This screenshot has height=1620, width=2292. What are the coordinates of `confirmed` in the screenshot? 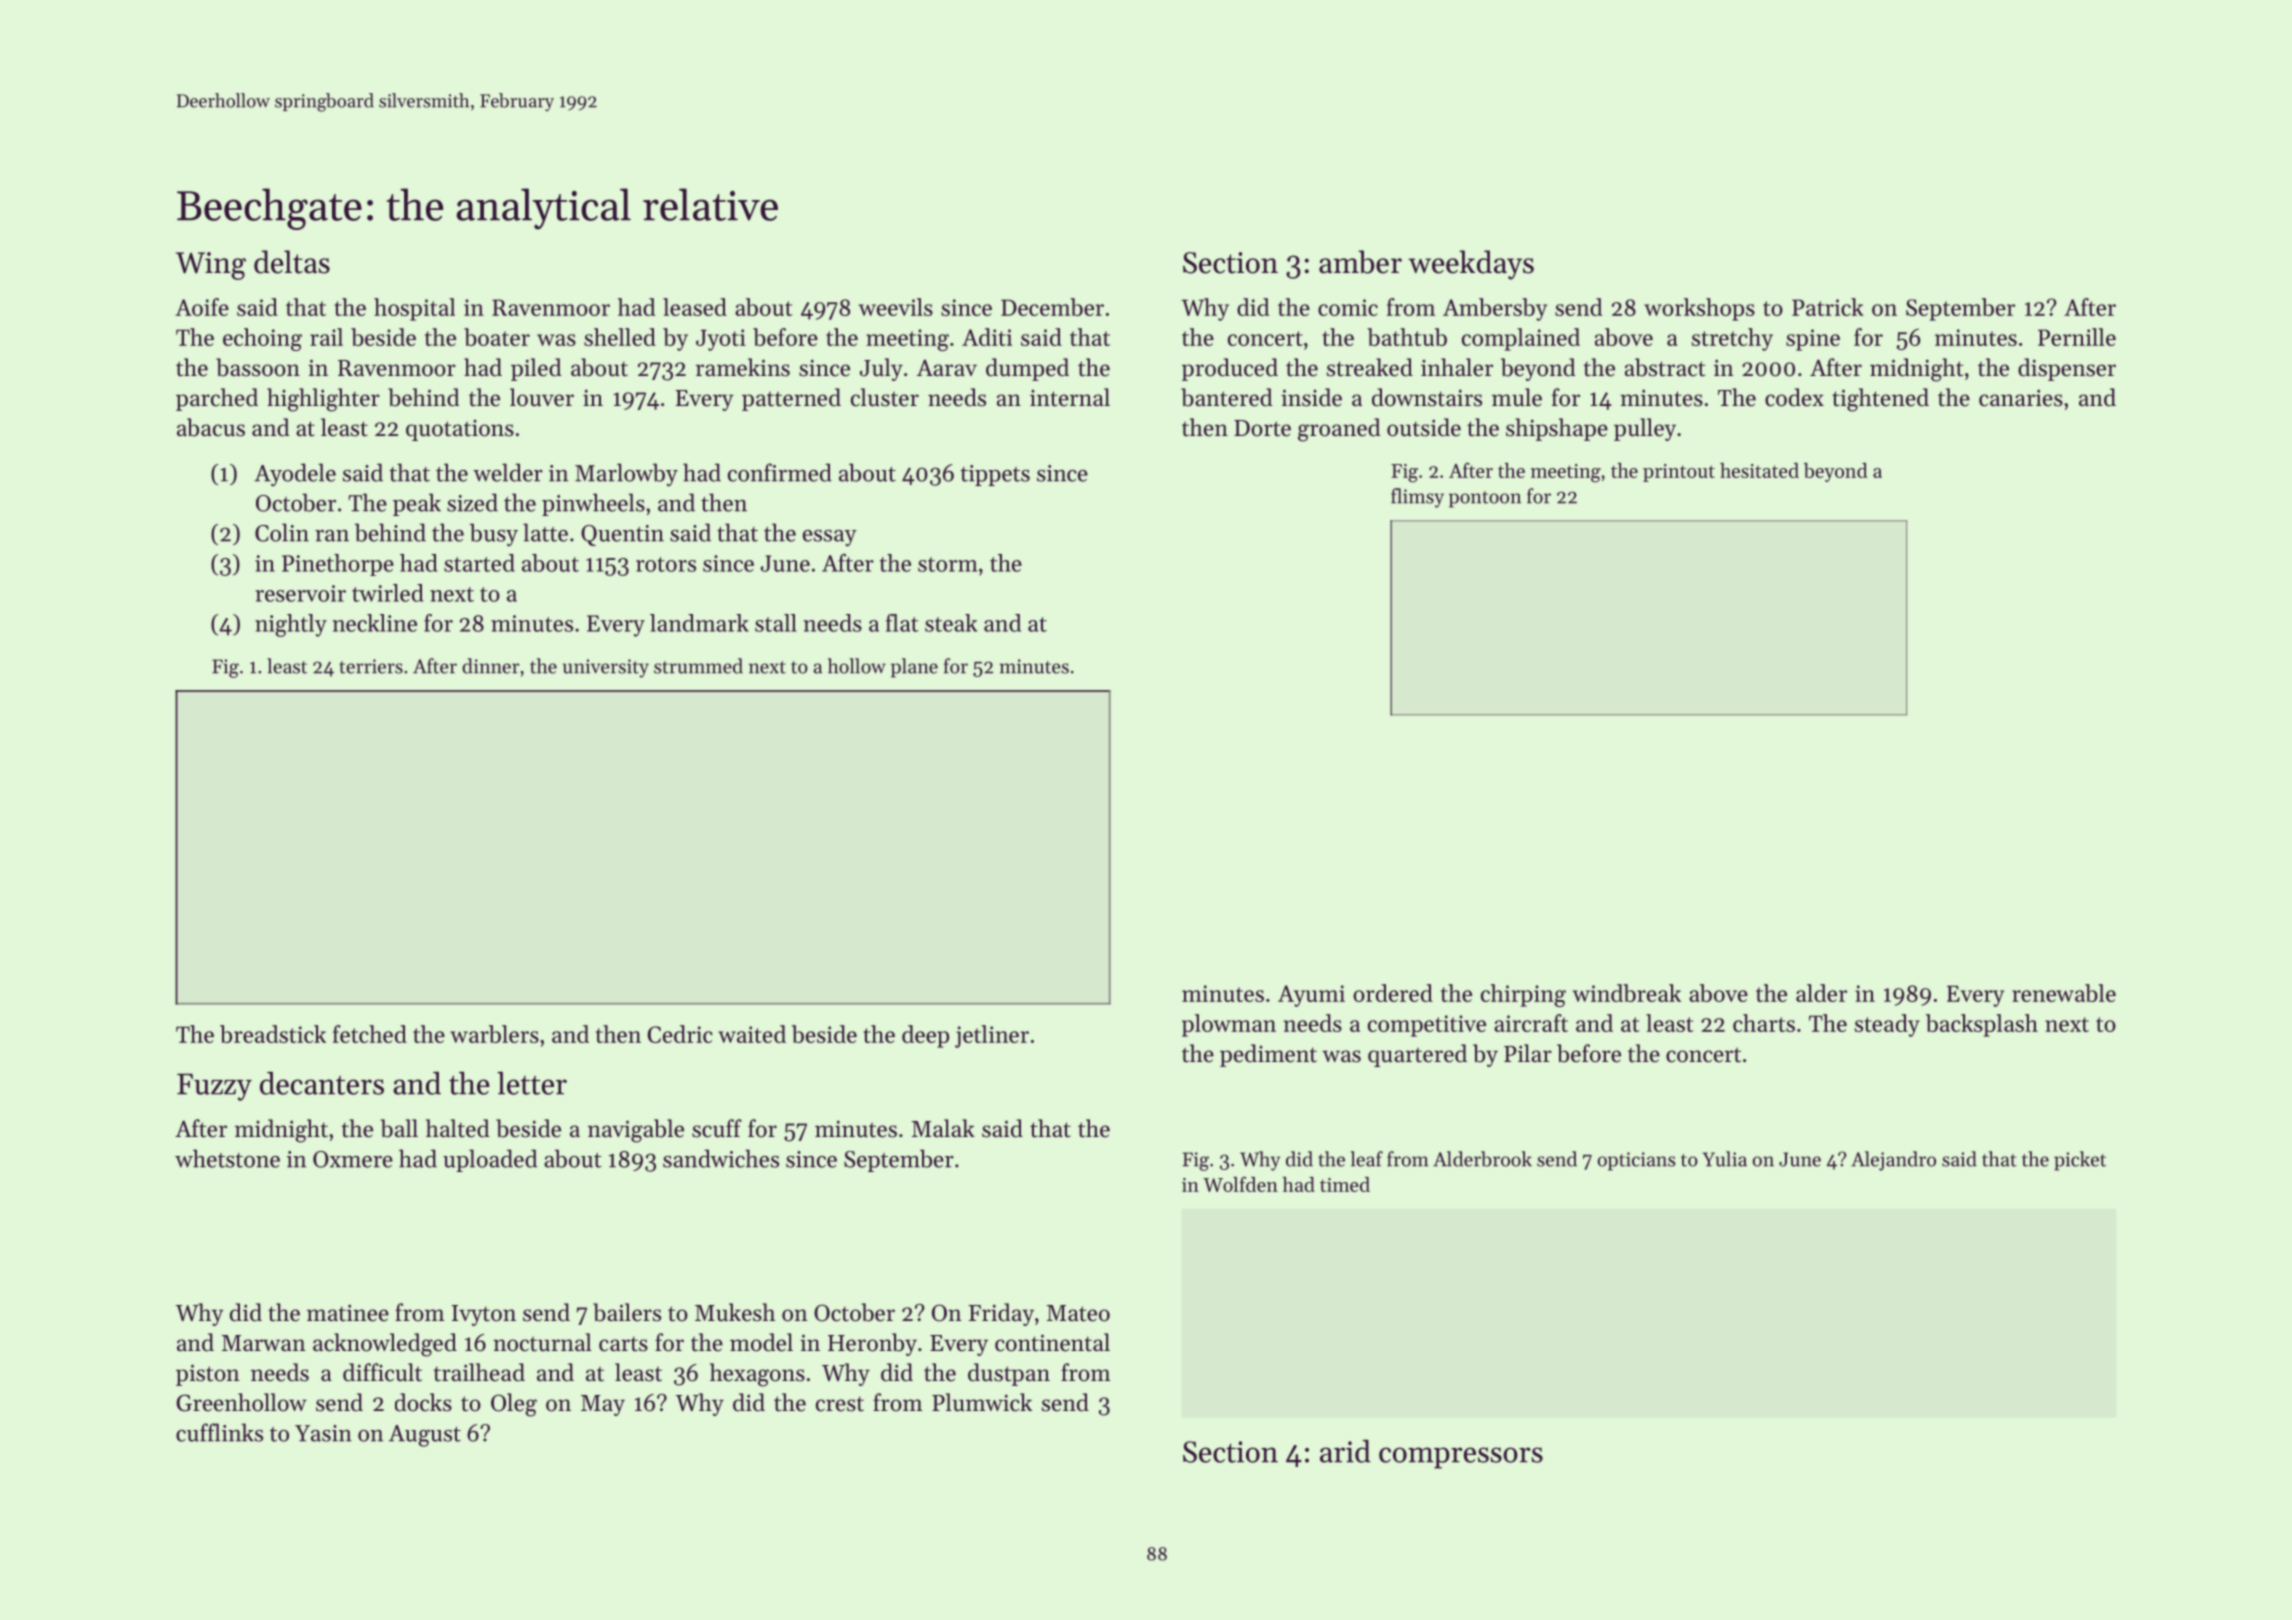 It's located at (780, 472).
